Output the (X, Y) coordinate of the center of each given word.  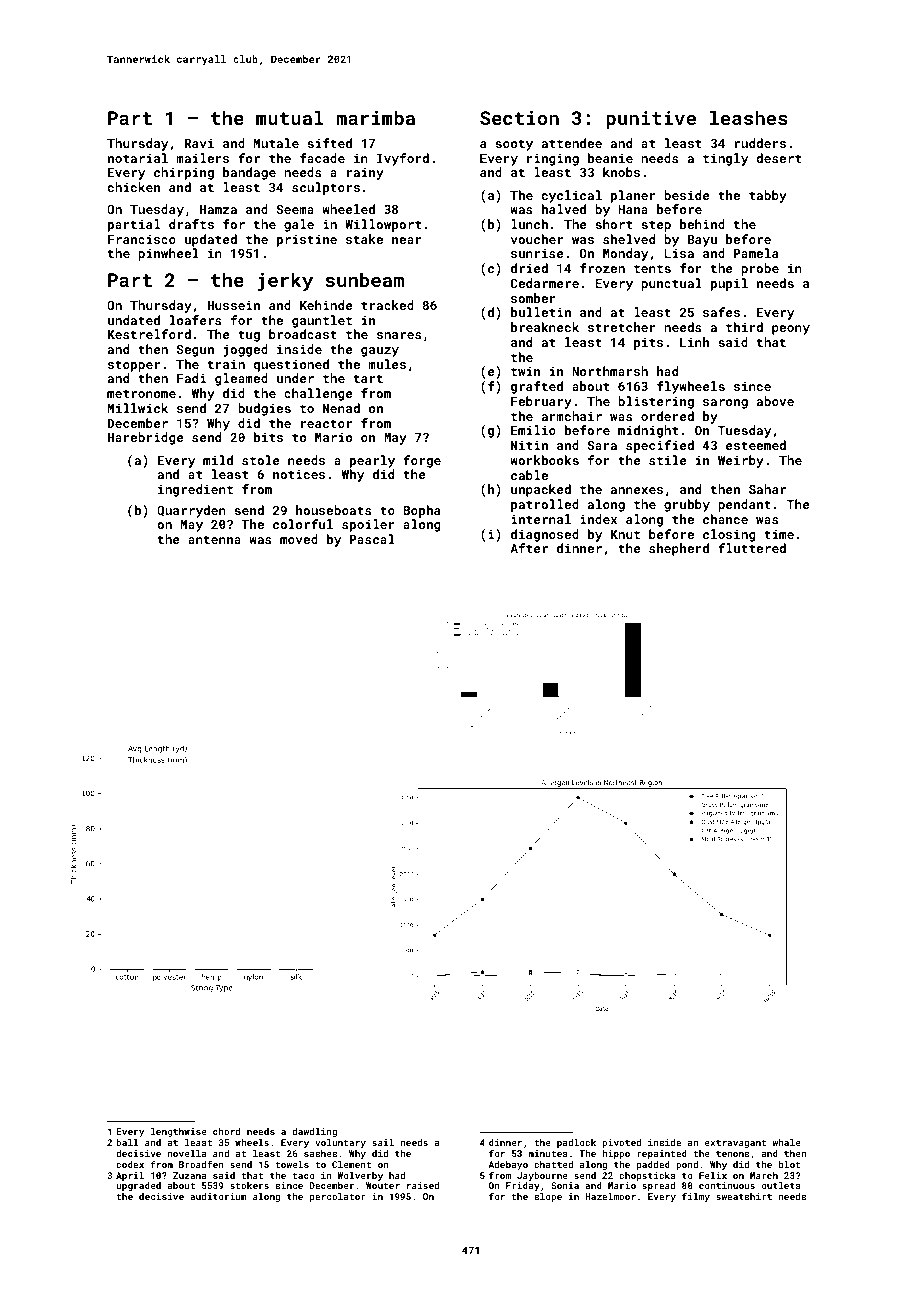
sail (383, 1142)
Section (519, 118)
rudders (760, 143)
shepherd (679, 549)
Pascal (372, 539)
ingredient (195, 490)
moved (299, 539)
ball (127, 1142)
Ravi (199, 143)
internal (541, 519)
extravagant (736, 1144)
